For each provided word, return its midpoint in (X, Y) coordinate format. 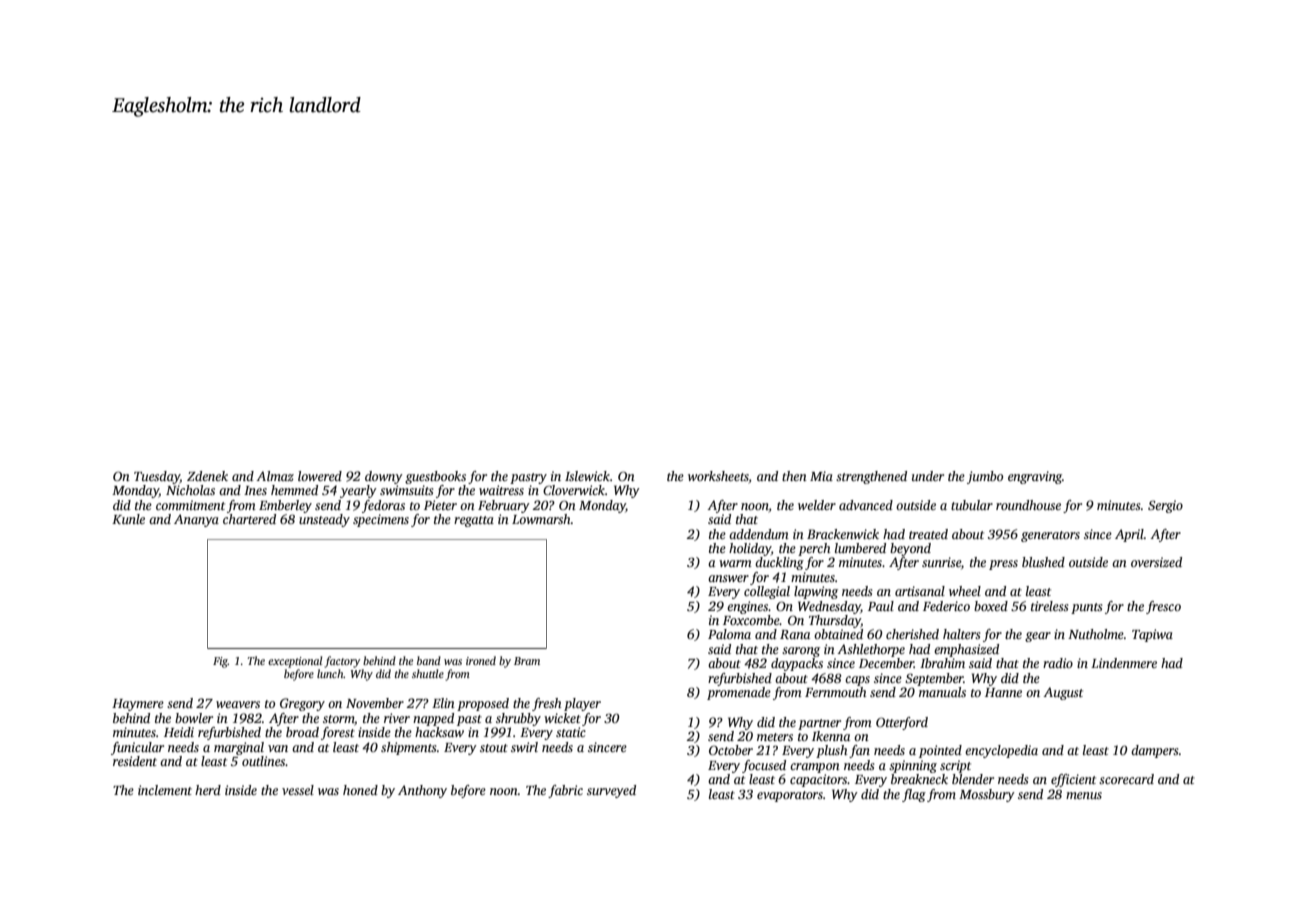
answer (728, 578)
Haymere (138, 705)
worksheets (718, 476)
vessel (298, 790)
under (928, 476)
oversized (1156, 562)
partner (819, 724)
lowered (320, 476)
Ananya (196, 520)
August (1063, 693)
